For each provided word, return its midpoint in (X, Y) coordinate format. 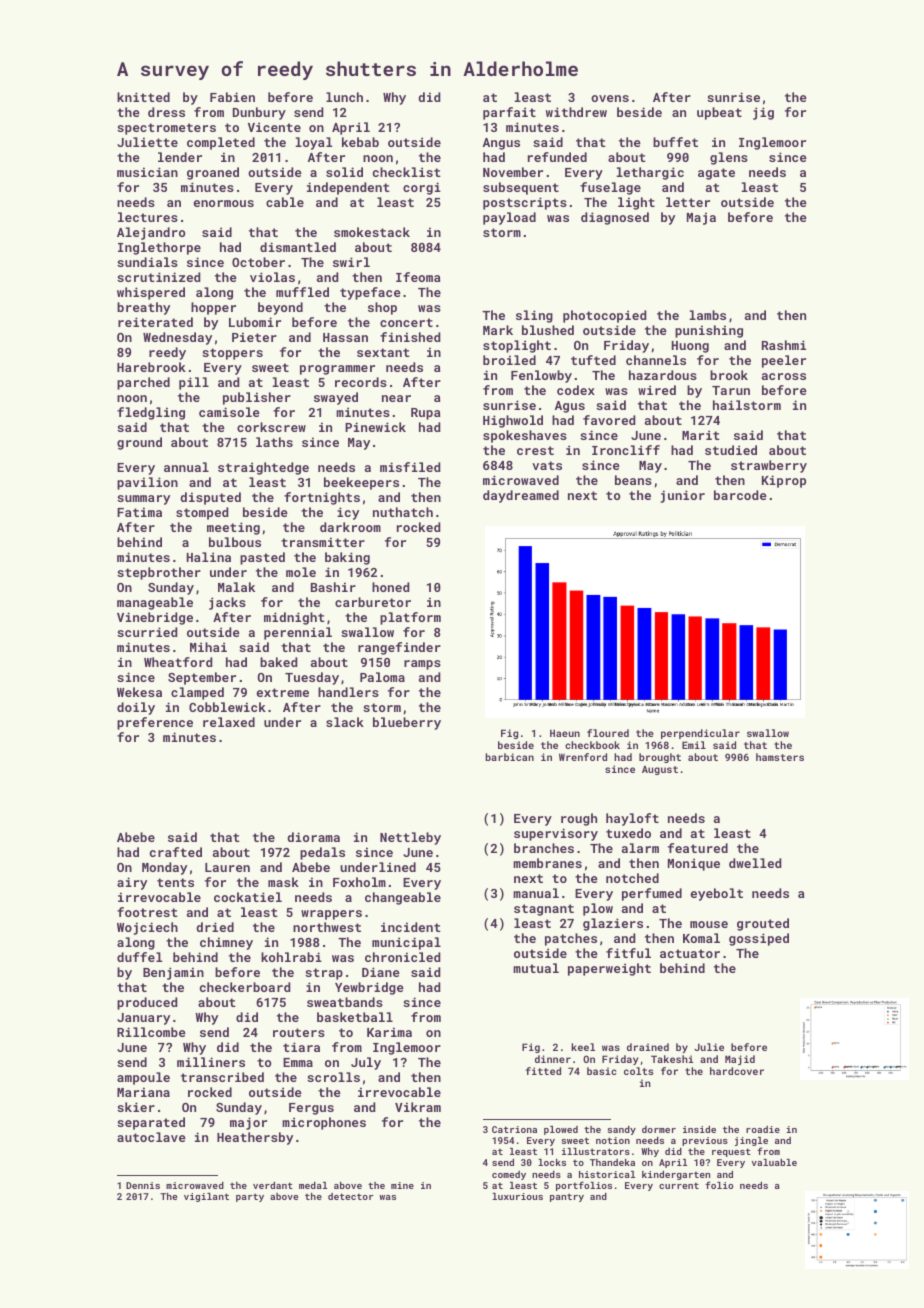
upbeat (719, 113)
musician (147, 172)
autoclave (151, 1137)
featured (698, 848)
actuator (690, 953)
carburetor (373, 602)
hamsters (780, 757)
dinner (553, 1059)
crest (535, 450)
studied (731, 450)
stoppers (232, 354)
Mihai (208, 647)
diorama (313, 837)
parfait (509, 113)
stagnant (544, 910)
